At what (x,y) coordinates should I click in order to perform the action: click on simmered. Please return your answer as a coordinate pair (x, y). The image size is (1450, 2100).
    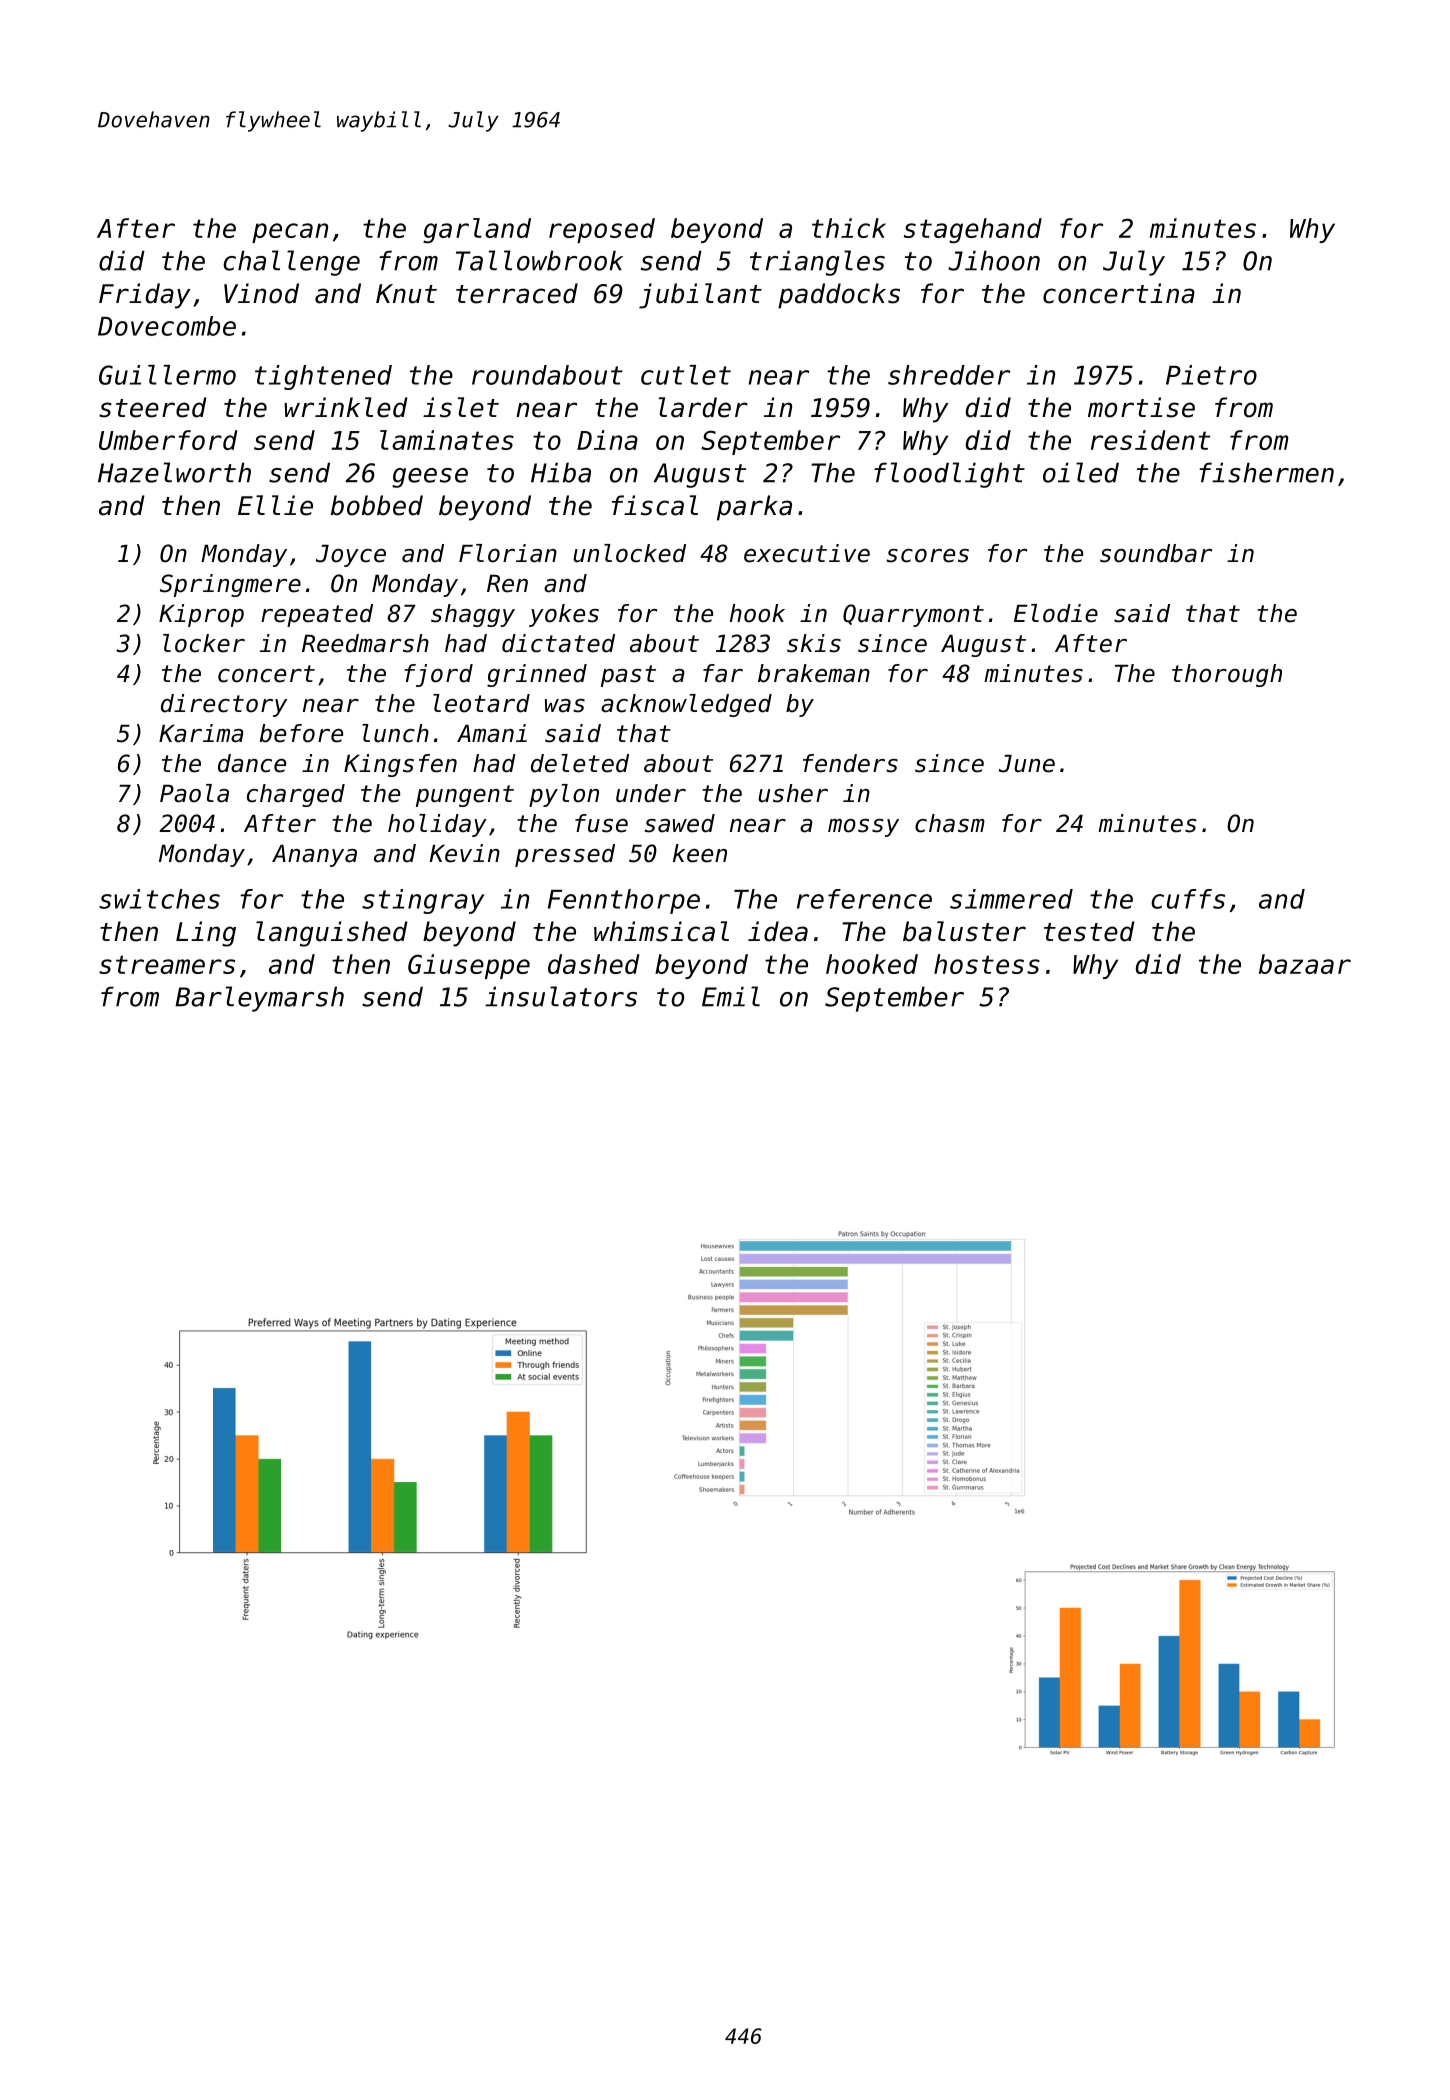
    Looking at the image, I should click on (1011, 899).
